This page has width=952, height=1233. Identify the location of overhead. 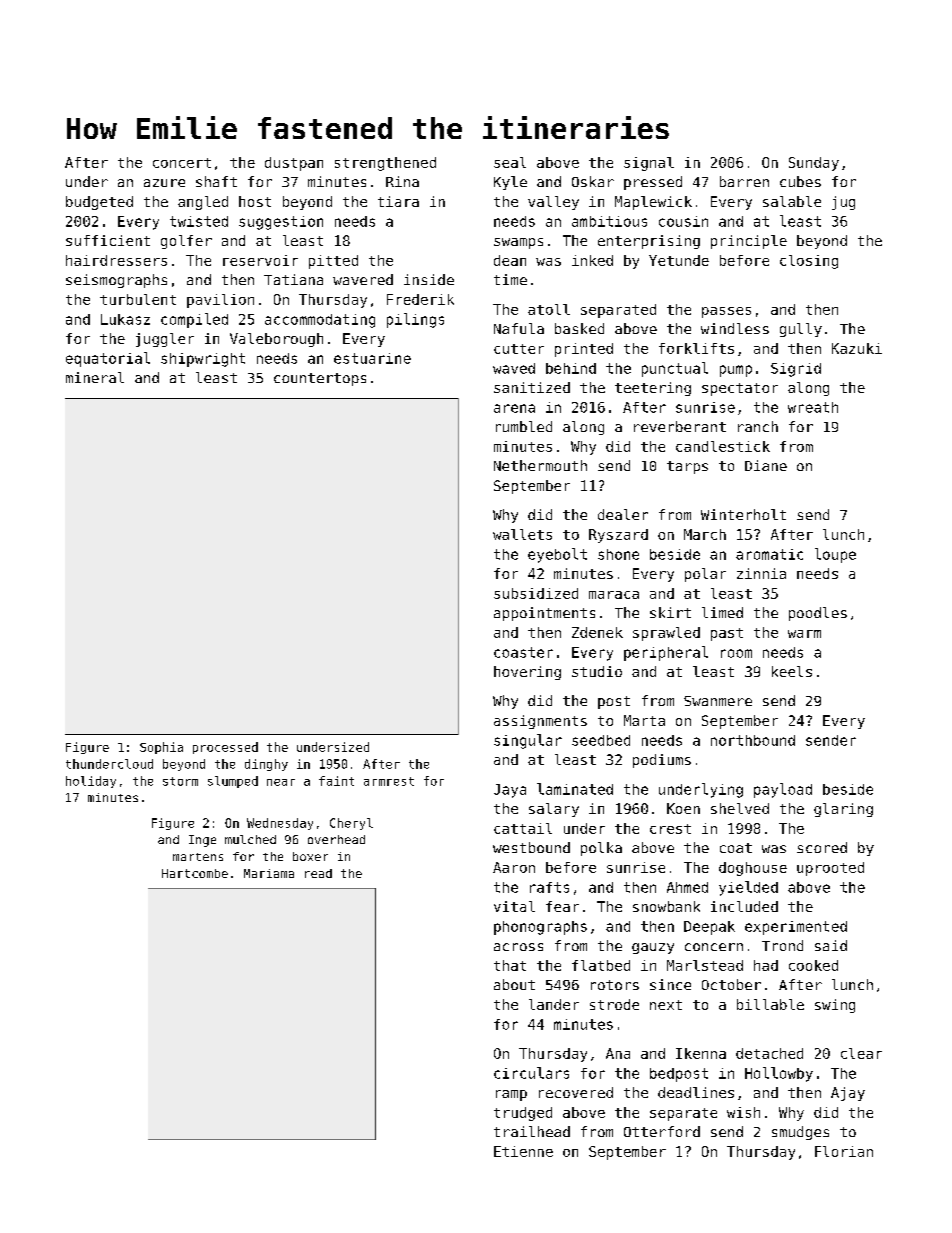
(336, 839).
